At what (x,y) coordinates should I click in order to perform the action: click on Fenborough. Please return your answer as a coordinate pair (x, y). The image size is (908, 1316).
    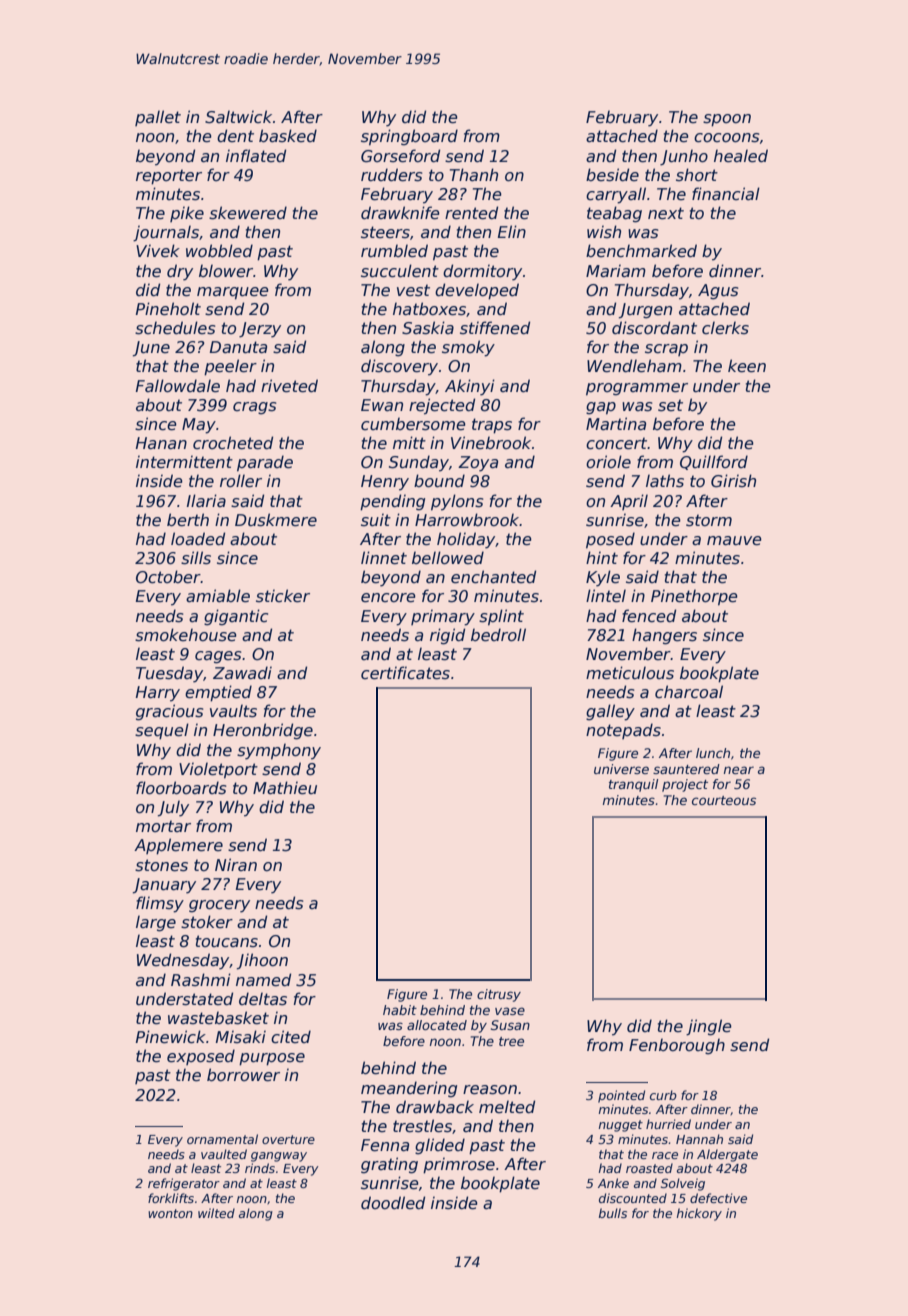
    Looking at the image, I should click on (677, 1046).
